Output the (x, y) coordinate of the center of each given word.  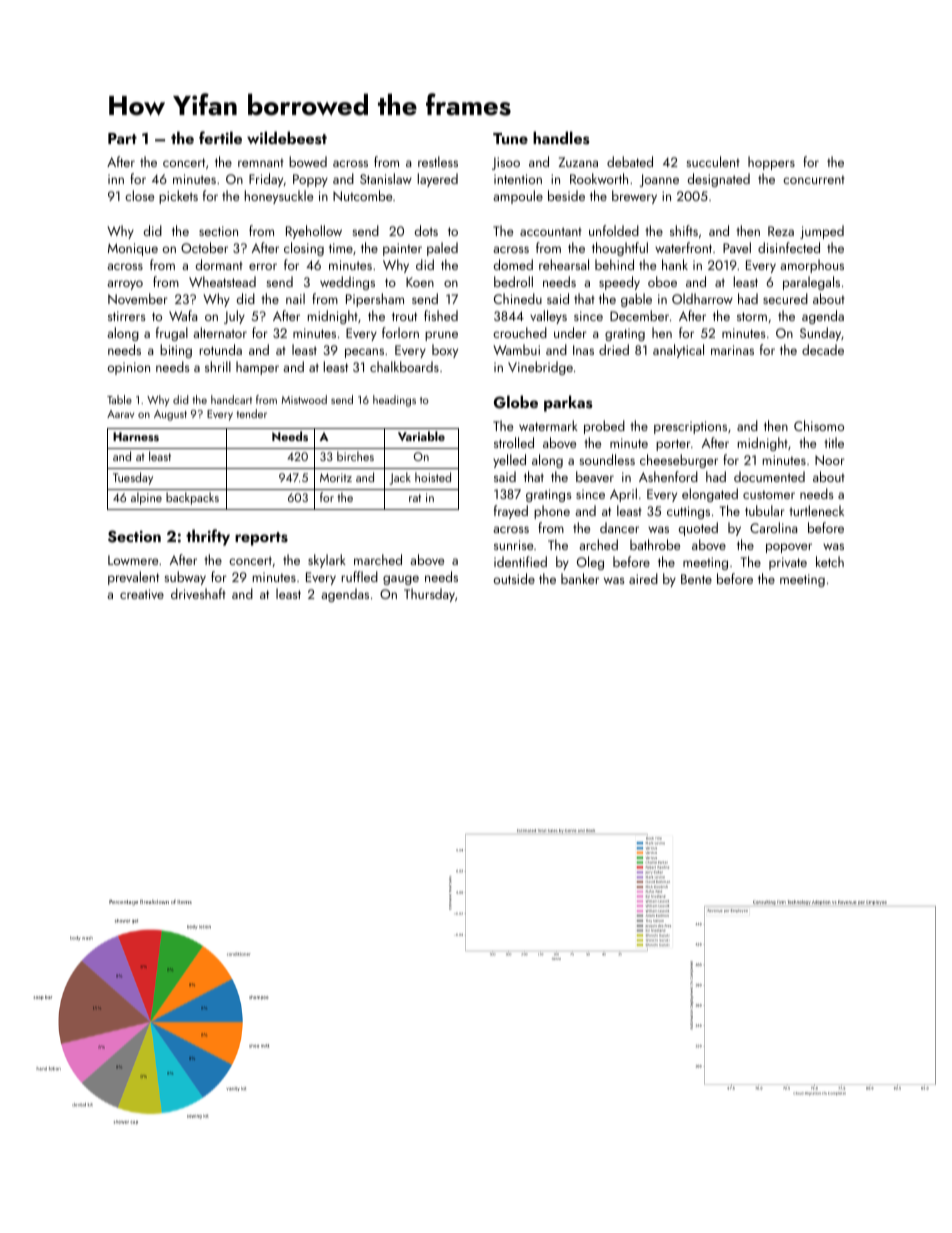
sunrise (513, 545)
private (788, 563)
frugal (172, 334)
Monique (133, 249)
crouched (520, 332)
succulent (713, 161)
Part (122, 138)
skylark (327, 561)
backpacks (192, 498)
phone (552, 512)
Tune (510, 138)
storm (752, 316)
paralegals (811, 283)
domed (513, 264)
